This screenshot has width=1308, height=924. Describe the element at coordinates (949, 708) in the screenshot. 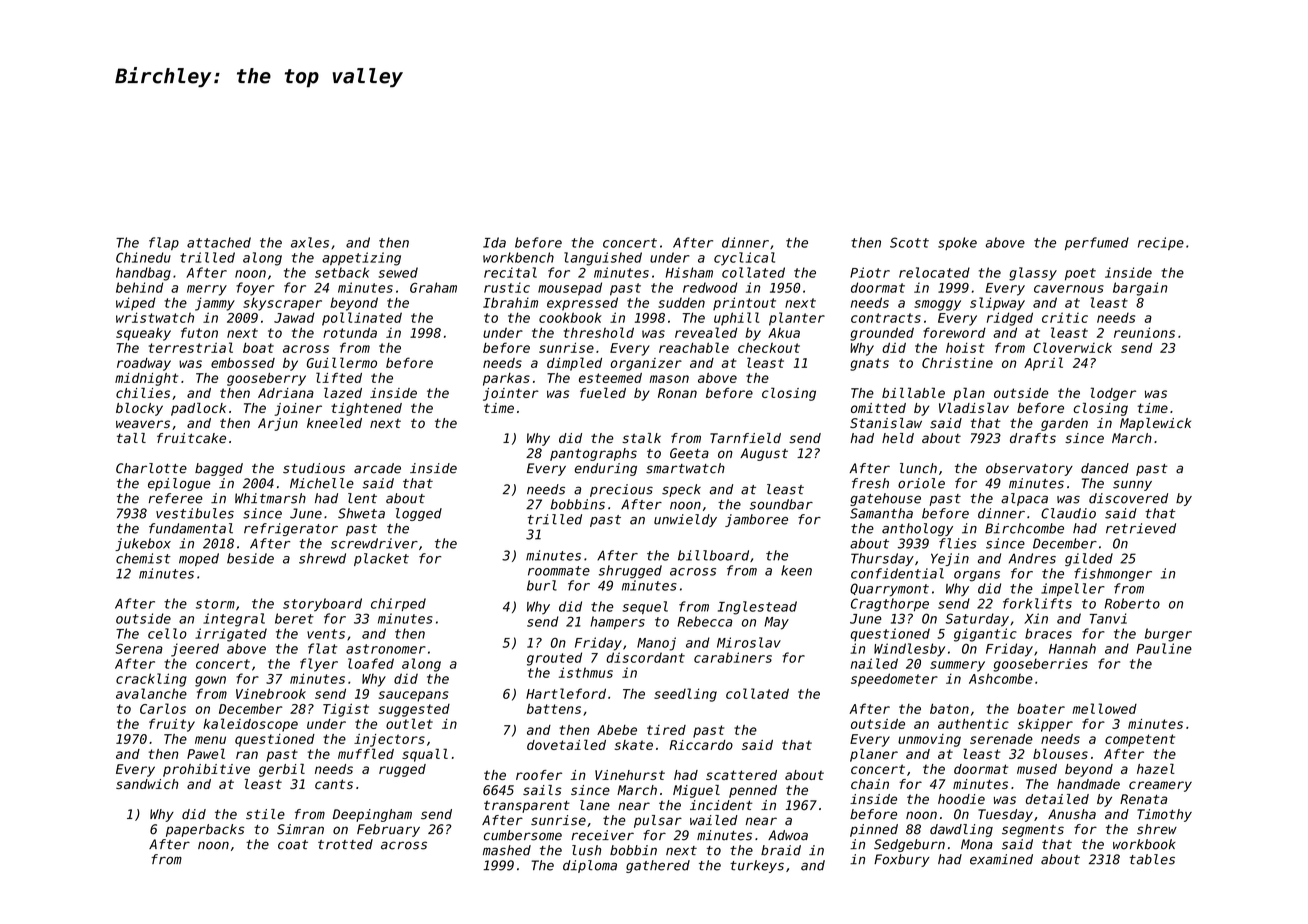

I see `baton` at that location.
